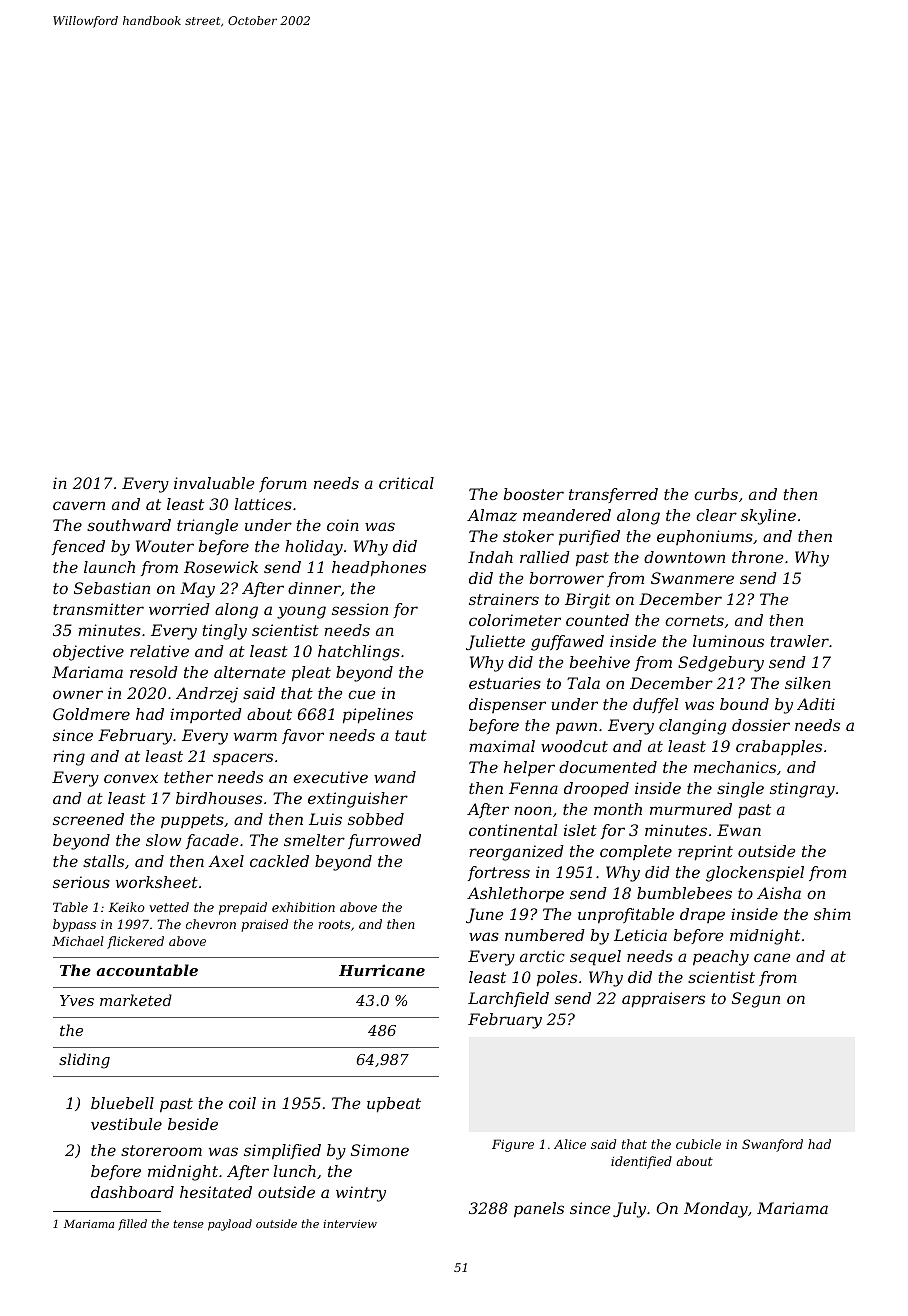 The image size is (908, 1316). I want to click on May, so click(197, 590).
